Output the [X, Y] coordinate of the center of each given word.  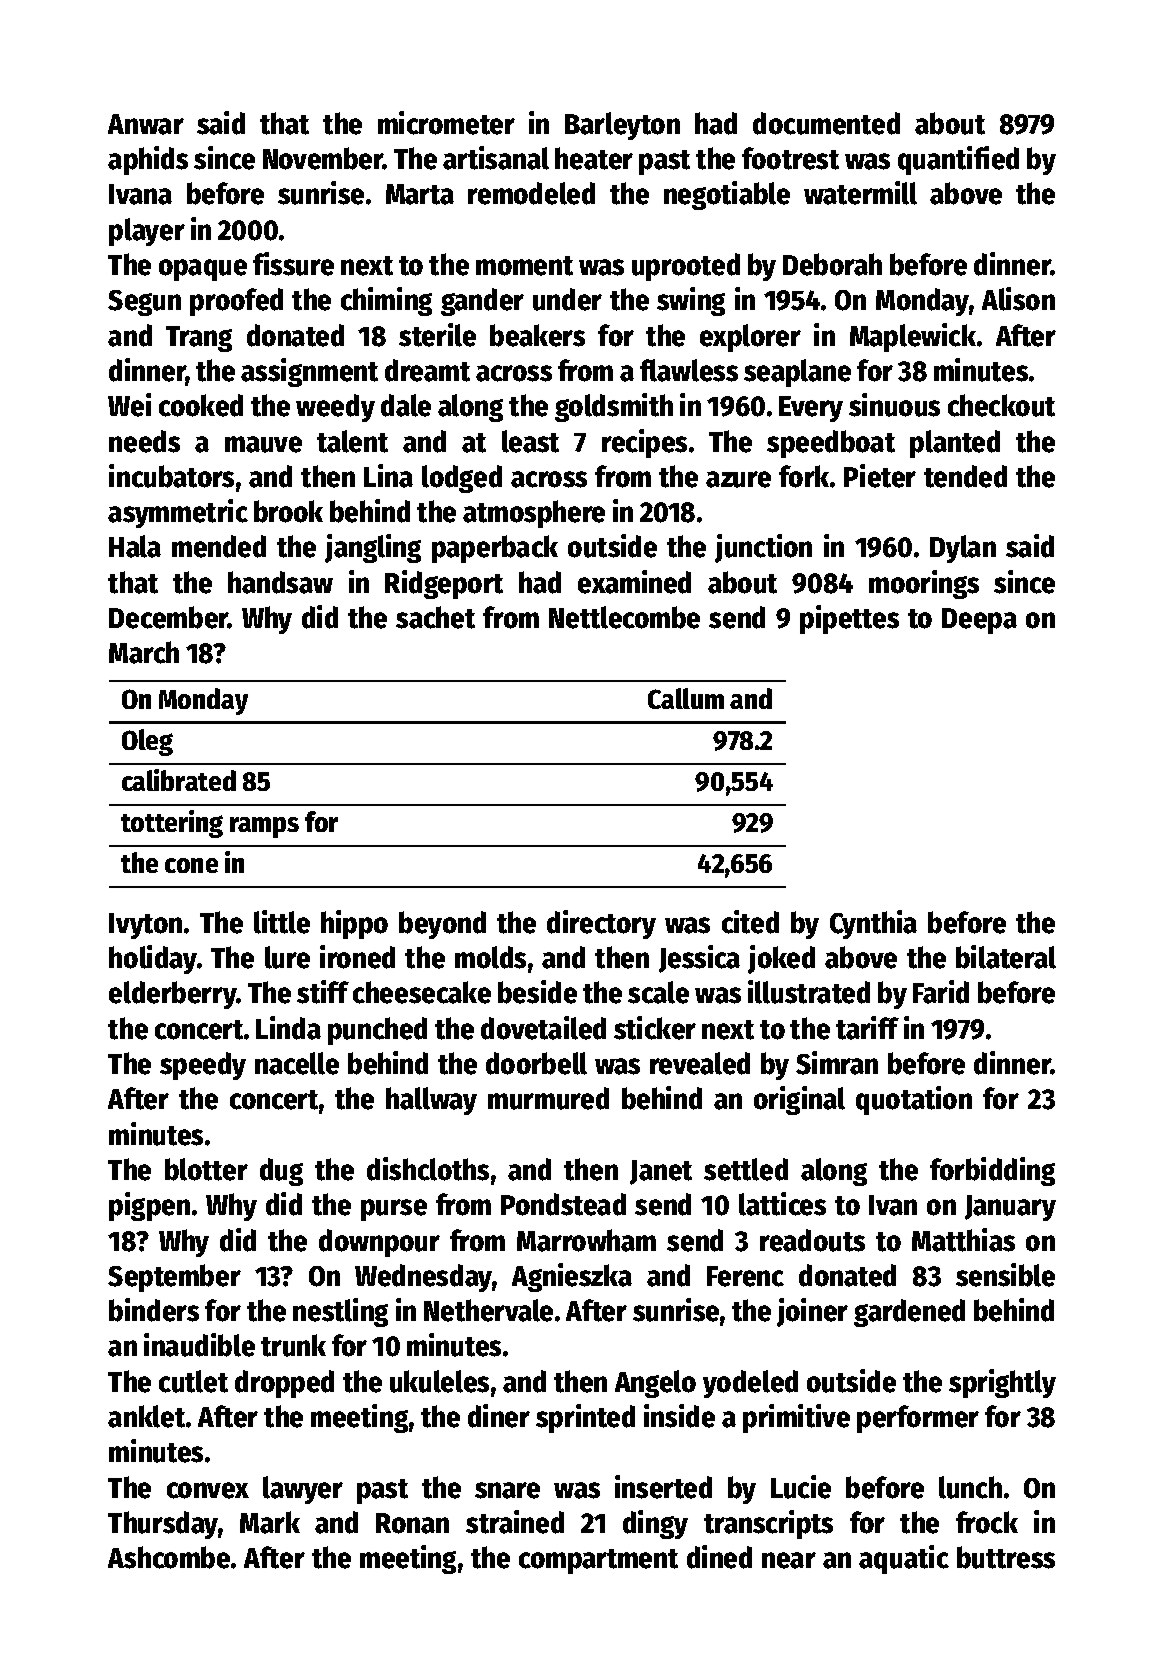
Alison [1018, 299]
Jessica [699, 959]
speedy [203, 1066]
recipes [644, 443]
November [323, 158]
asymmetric [178, 513]
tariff [867, 1028]
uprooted [686, 267]
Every [811, 409]
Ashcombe [169, 1557]
